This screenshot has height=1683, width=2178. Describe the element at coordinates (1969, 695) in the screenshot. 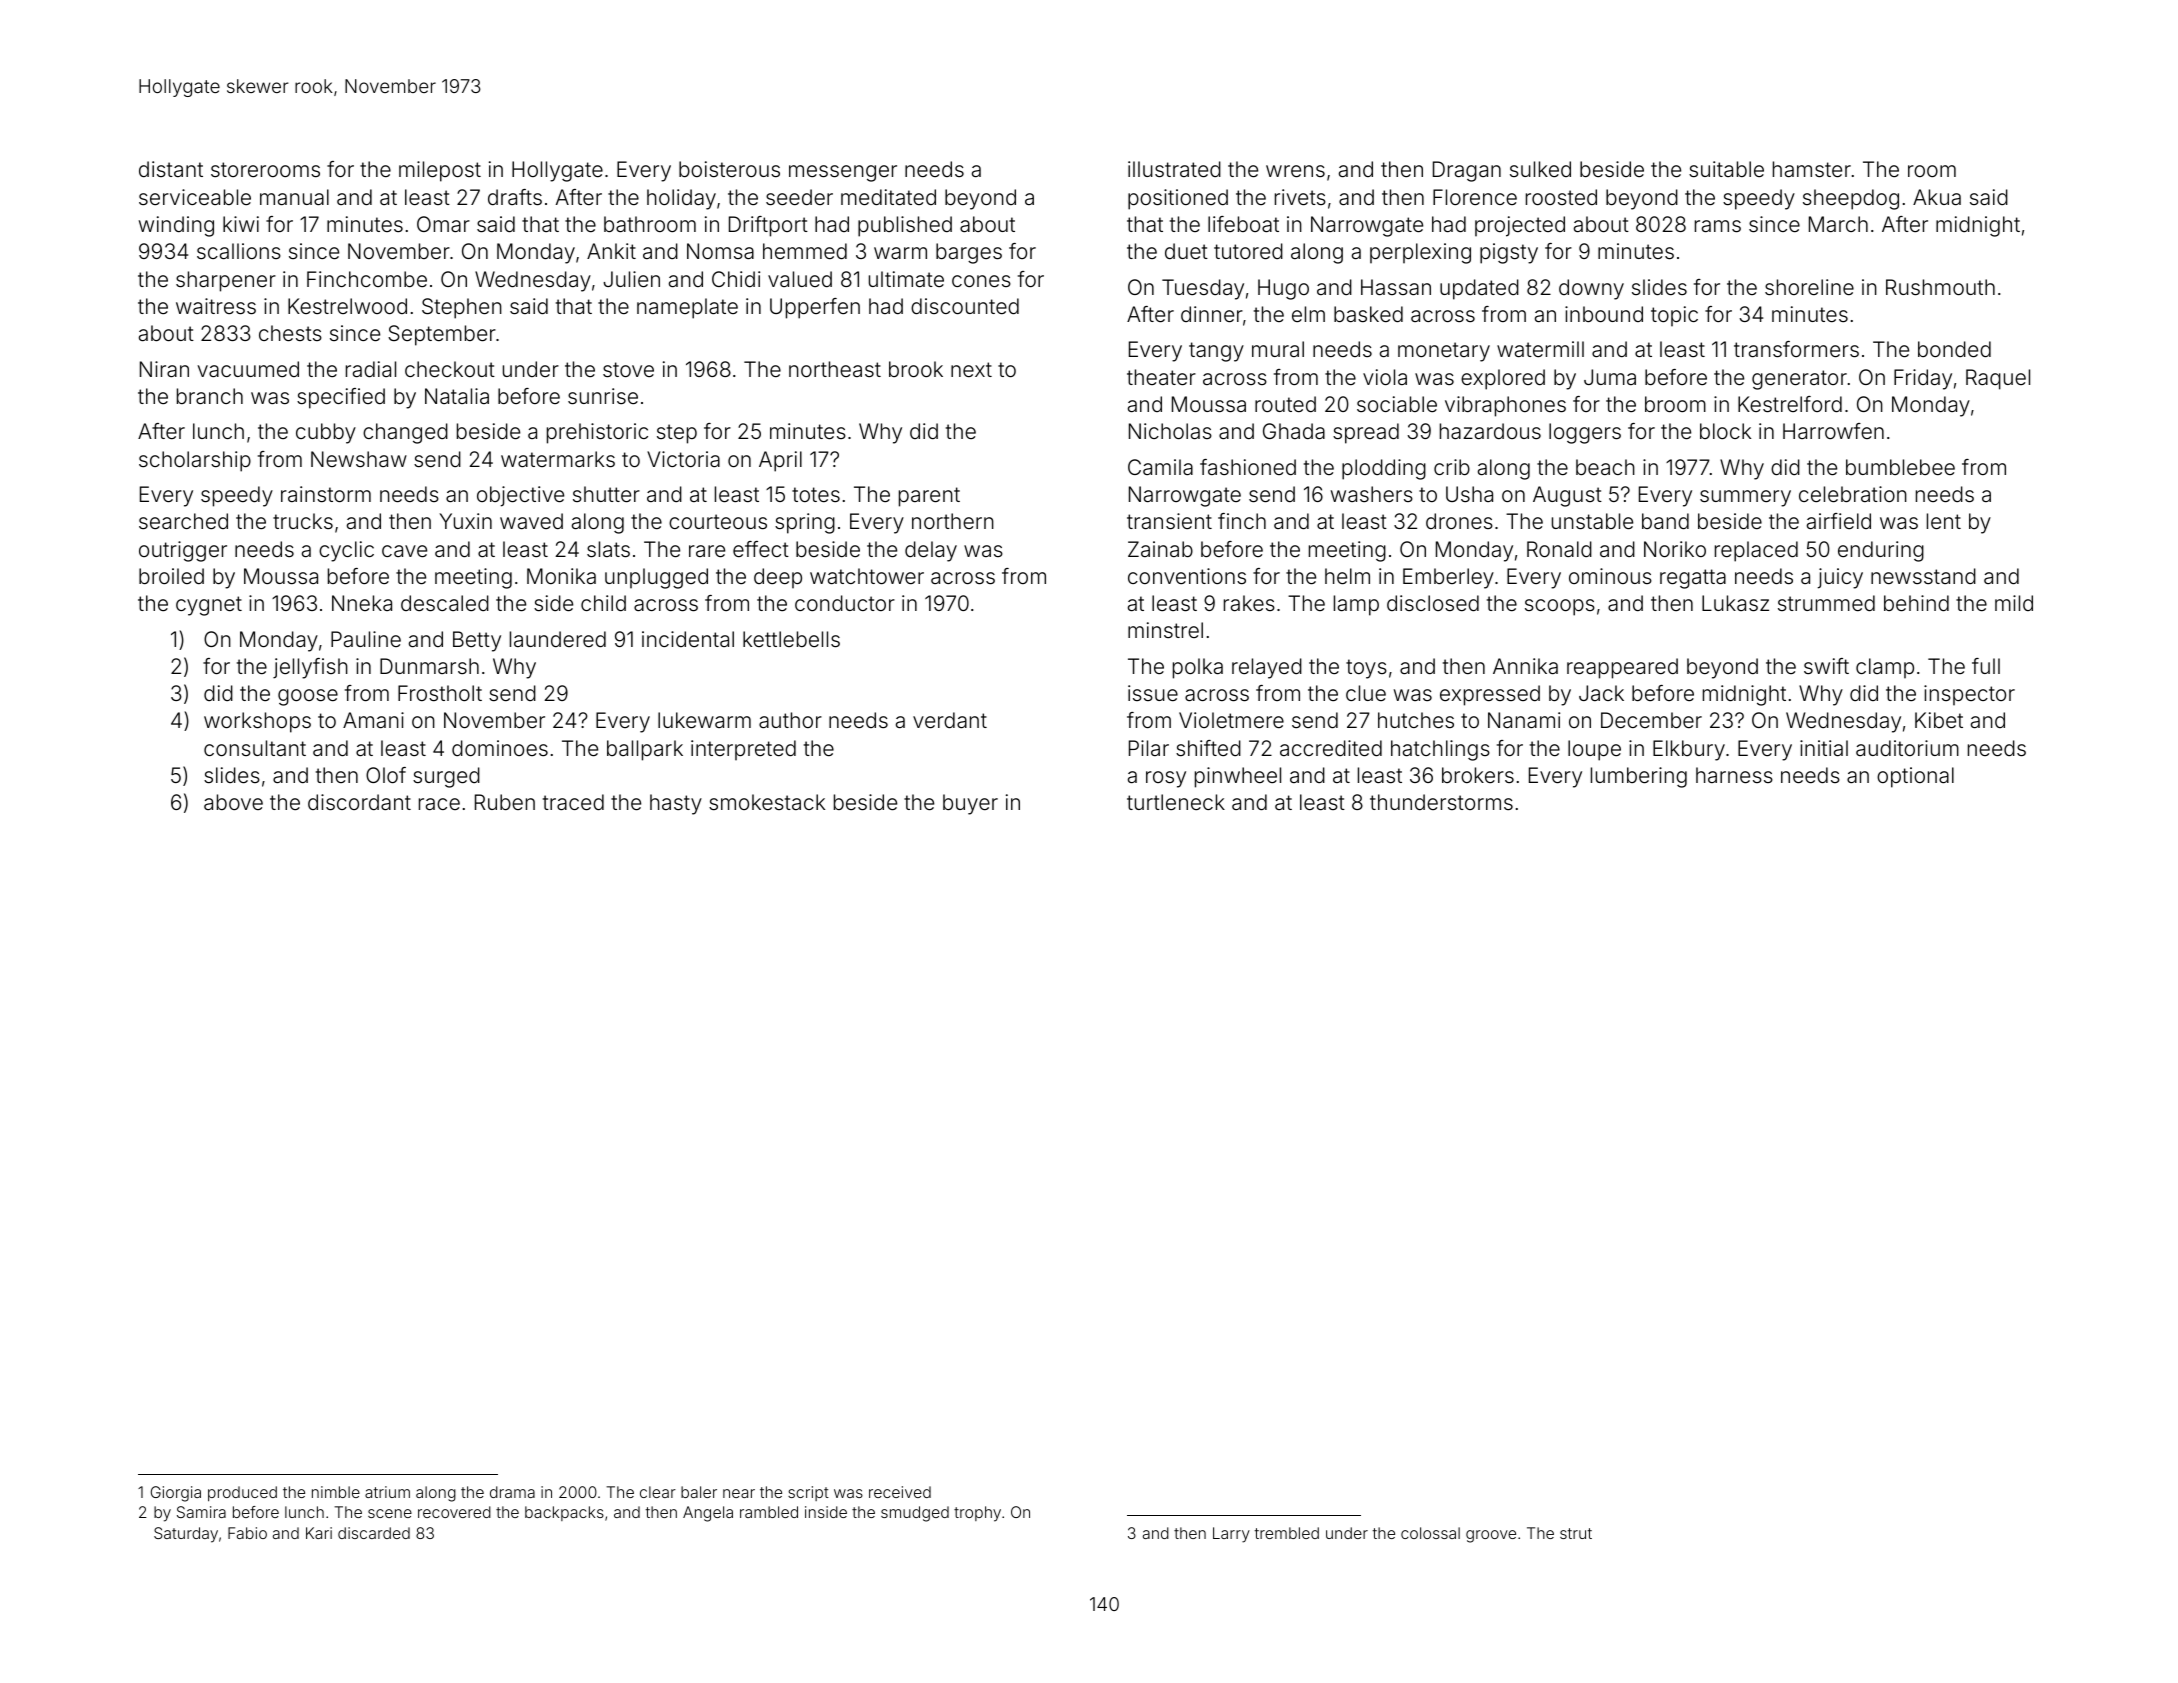

I see `inspector` at that location.
